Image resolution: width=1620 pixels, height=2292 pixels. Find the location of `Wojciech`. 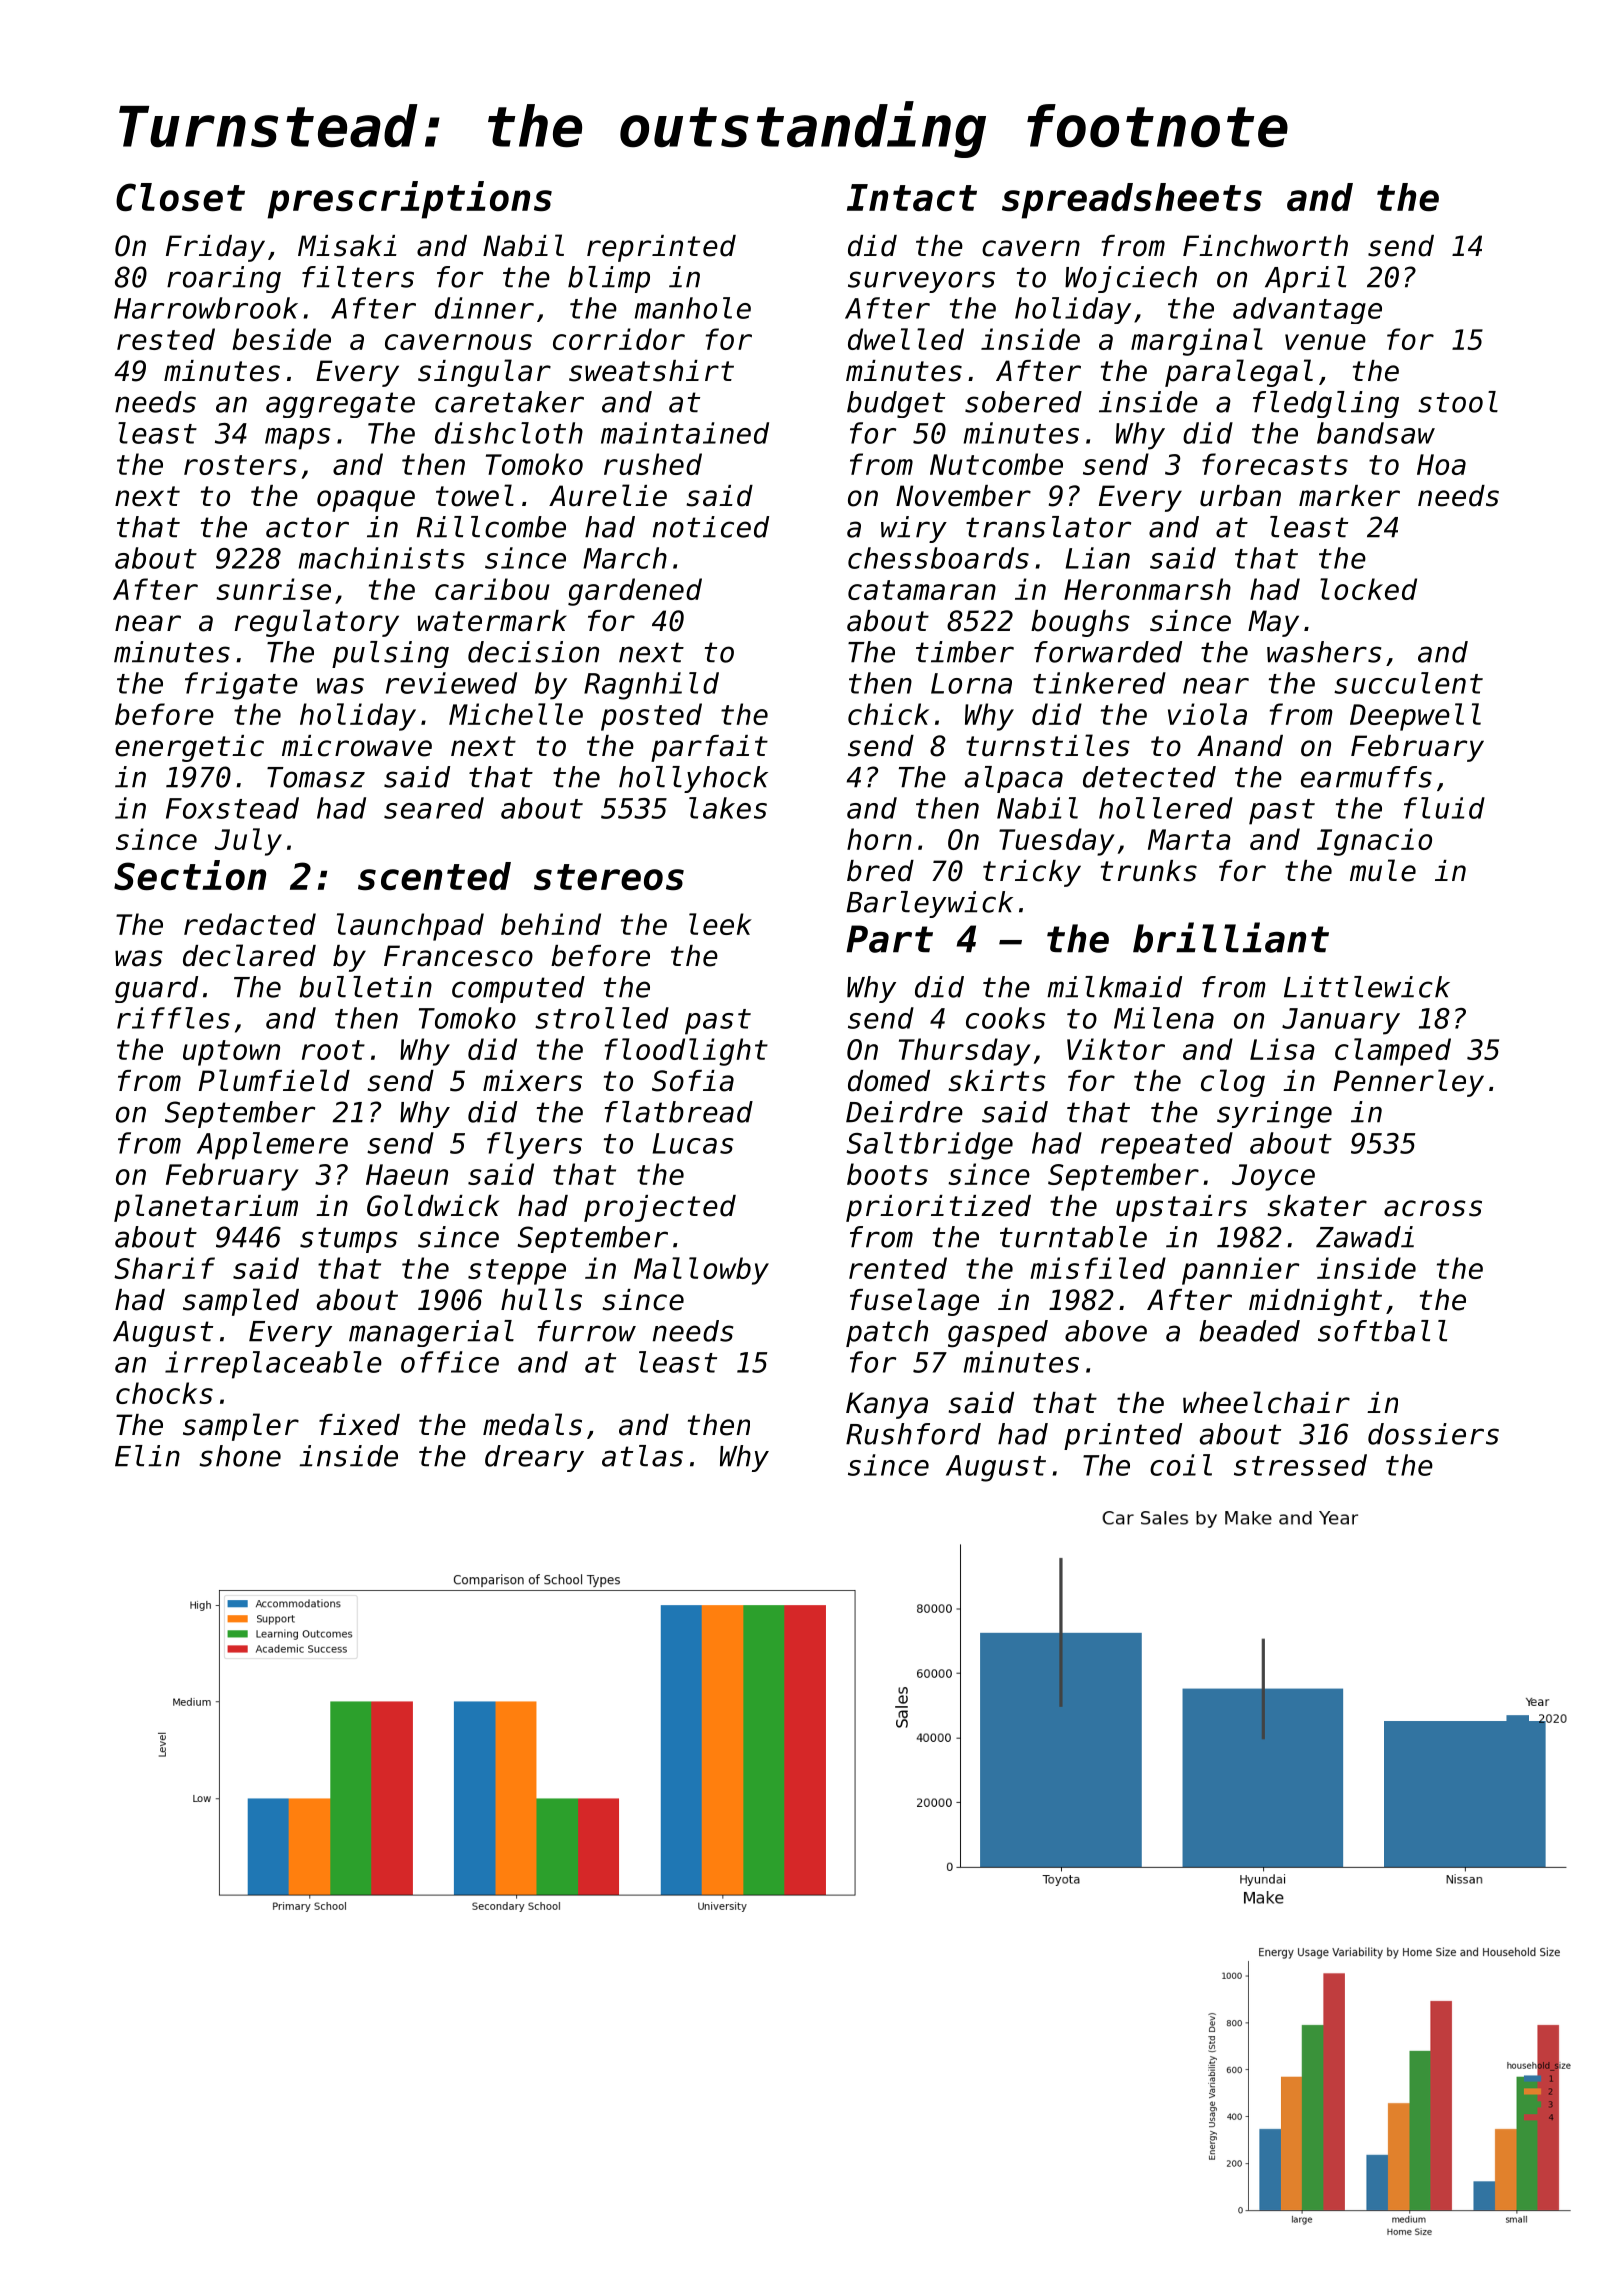

Wojciech is located at coordinates (1131, 279).
